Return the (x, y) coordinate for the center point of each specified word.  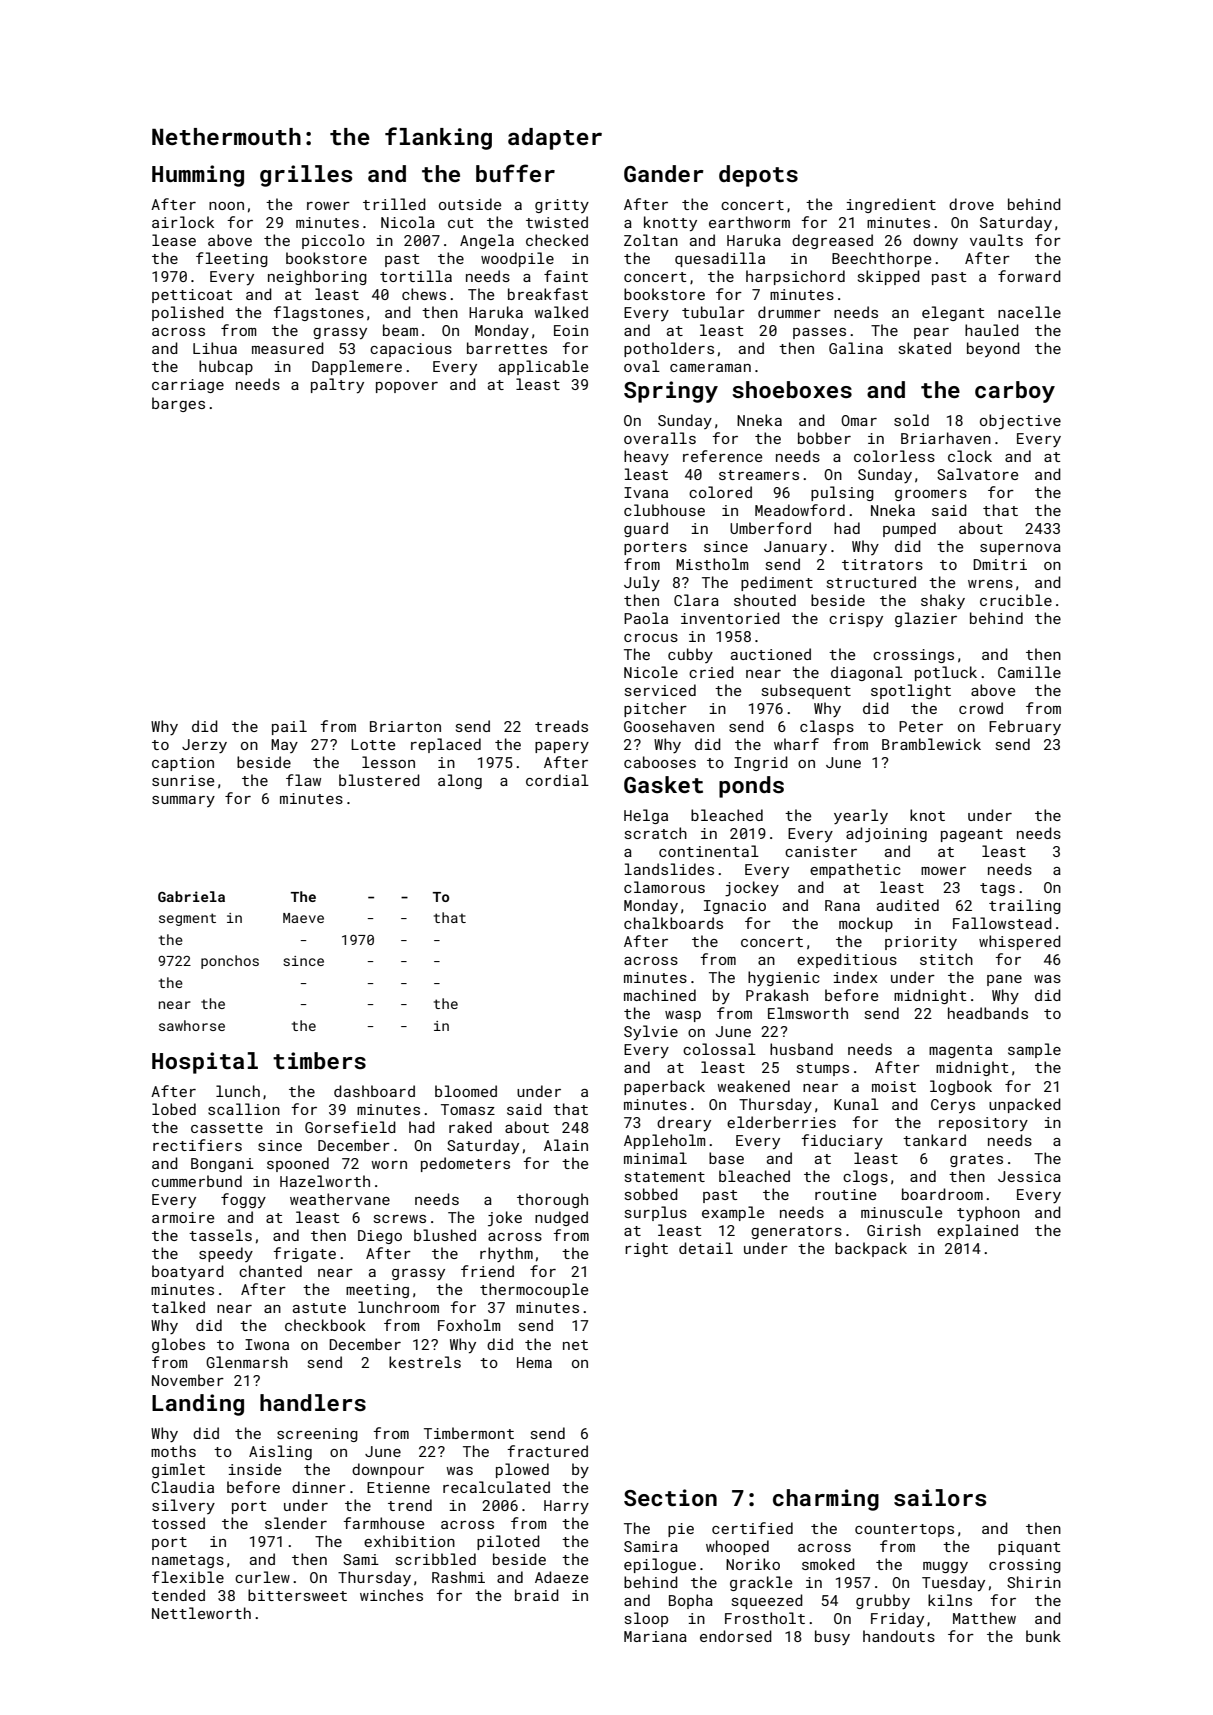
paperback (664, 1087)
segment (187, 919)
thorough (552, 1200)
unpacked (1025, 1105)
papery (562, 747)
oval (642, 366)
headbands (988, 1013)
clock (970, 456)
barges (178, 404)
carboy (1015, 392)
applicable (543, 367)
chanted (270, 1271)
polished (188, 313)
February (1025, 727)
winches (391, 1595)
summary (183, 801)
